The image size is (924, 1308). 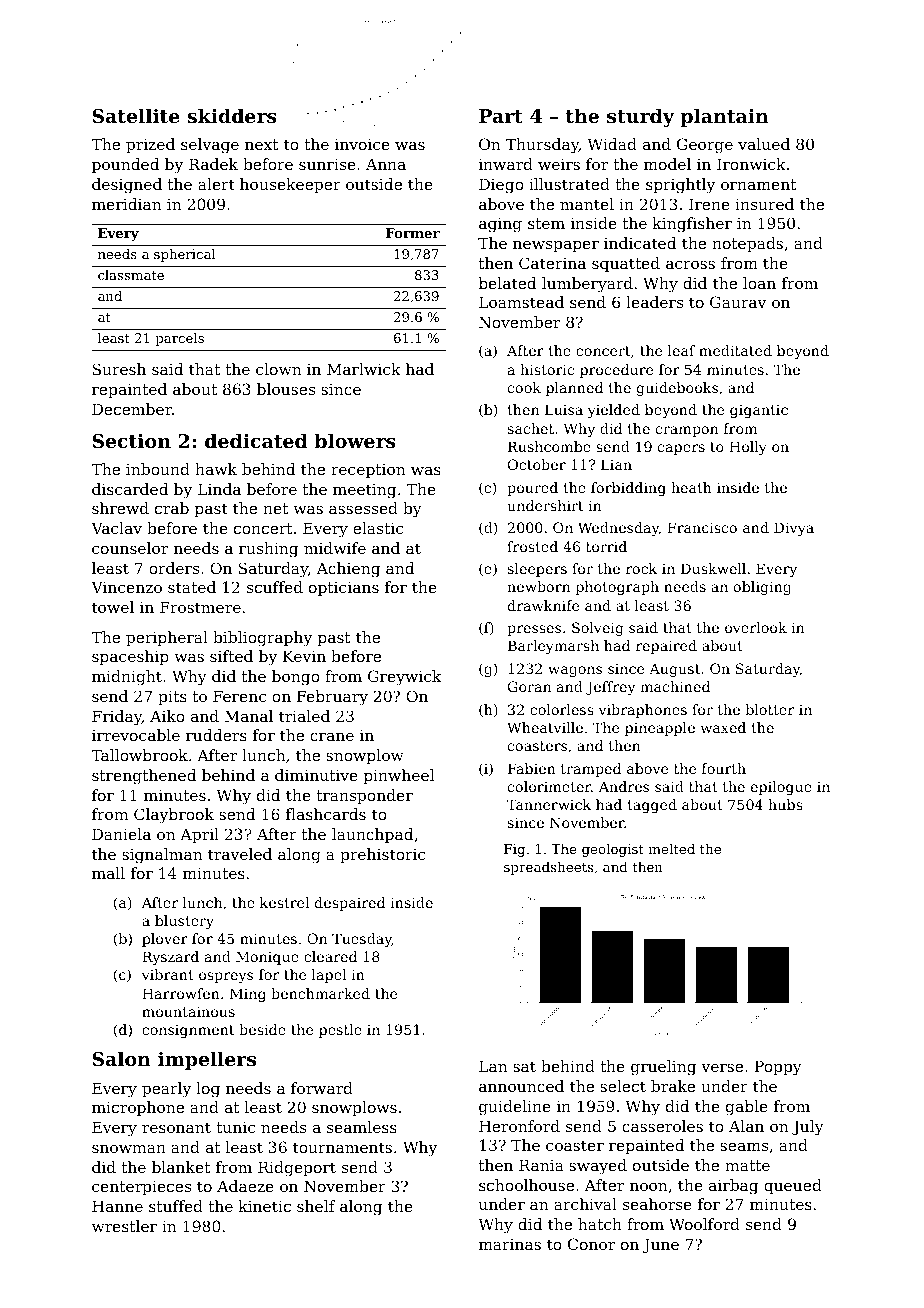 I want to click on gigantic, so click(x=759, y=411).
